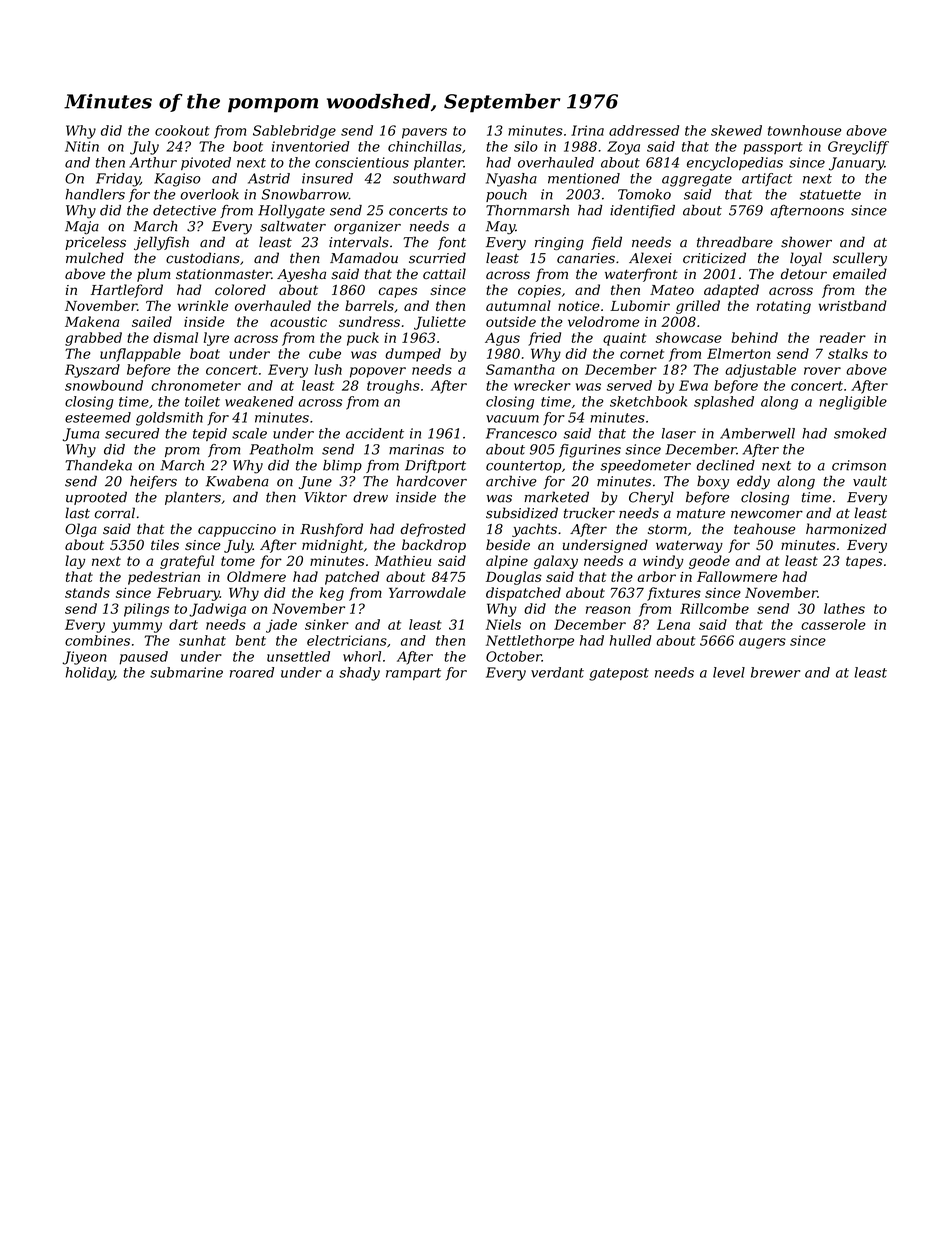  Describe the element at coordinates (203, 305) in the image. I see `wrinkle` at that location.
